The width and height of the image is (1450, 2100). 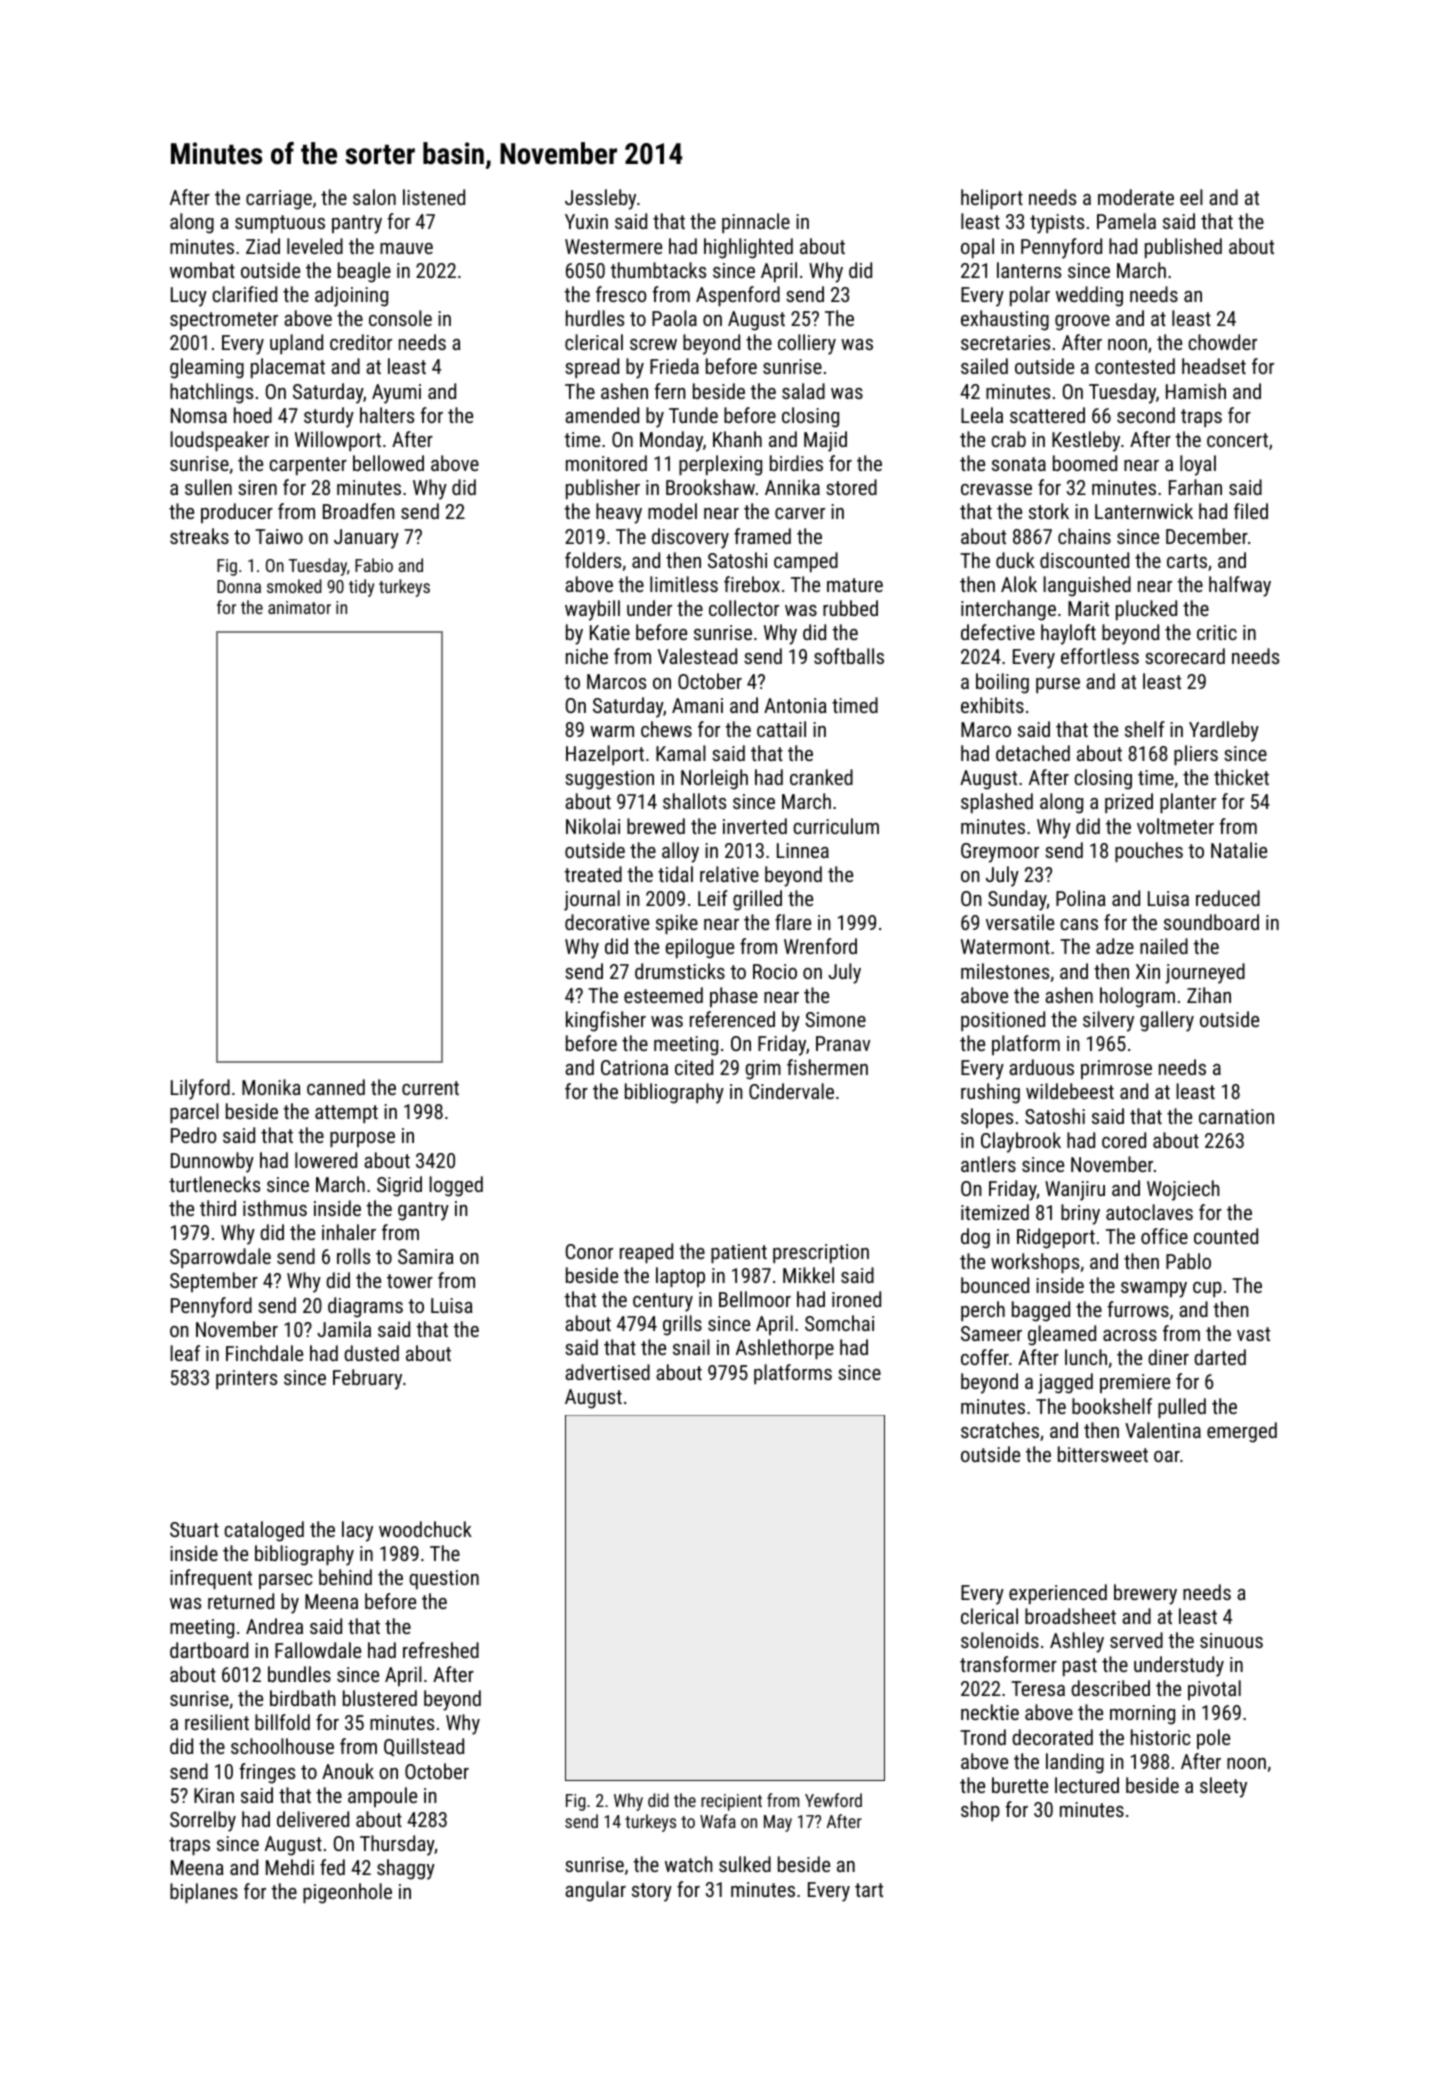 I want to click on Wafa, so click(x=718, y=1821).
